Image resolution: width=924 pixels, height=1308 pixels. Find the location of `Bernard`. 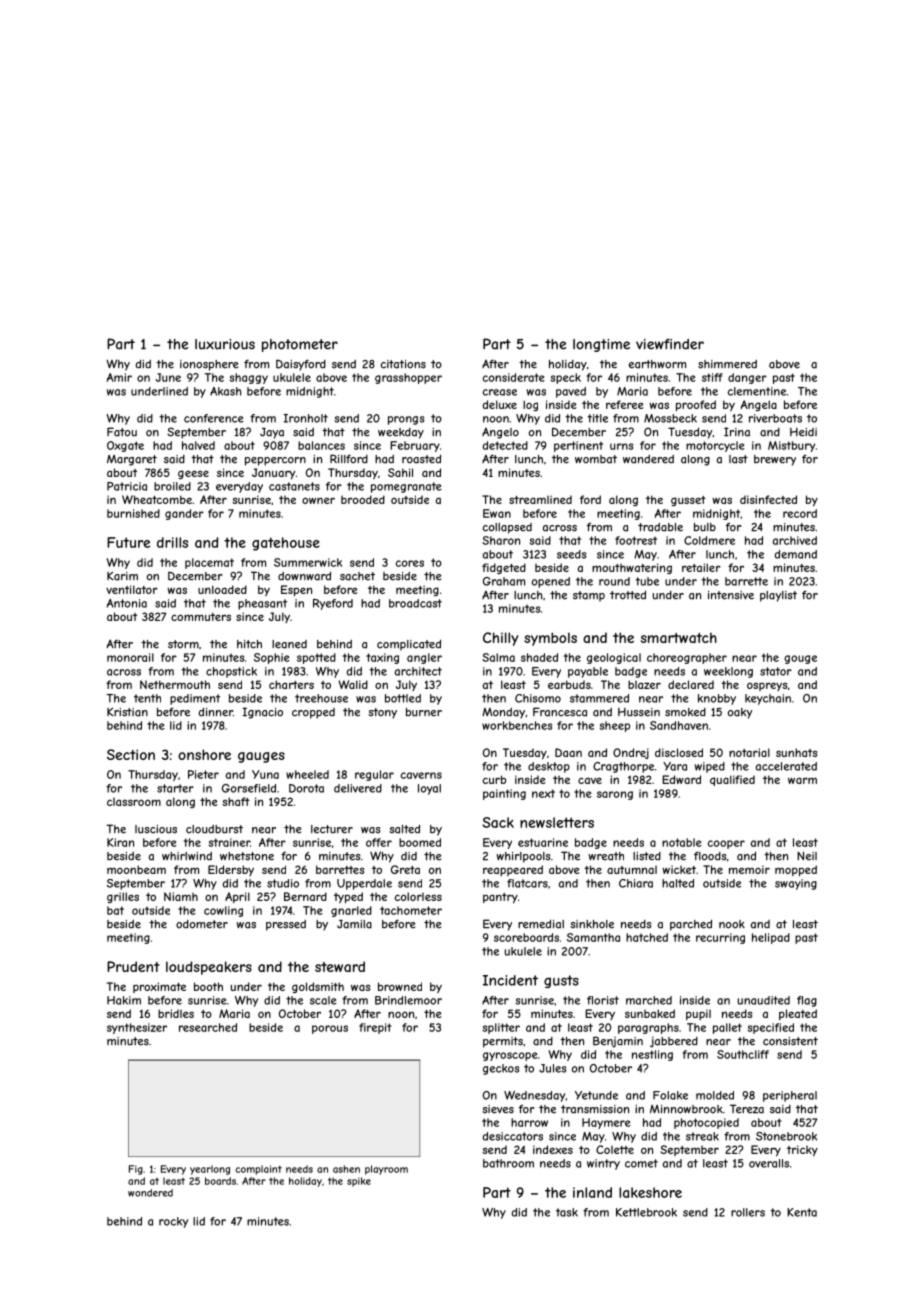

Bernard is located at coordinates (305, 896).
